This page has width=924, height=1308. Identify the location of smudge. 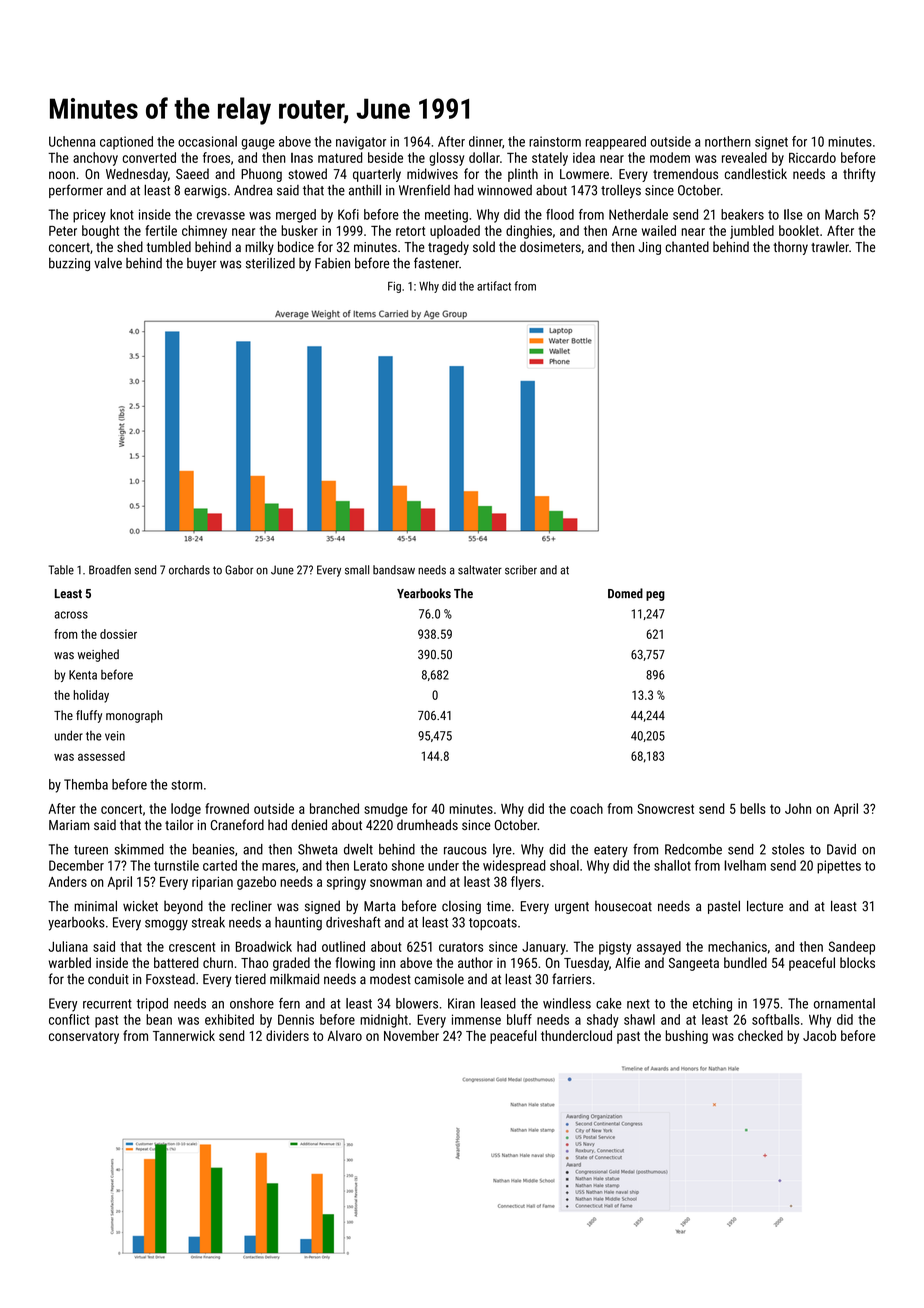
(386, 810).
